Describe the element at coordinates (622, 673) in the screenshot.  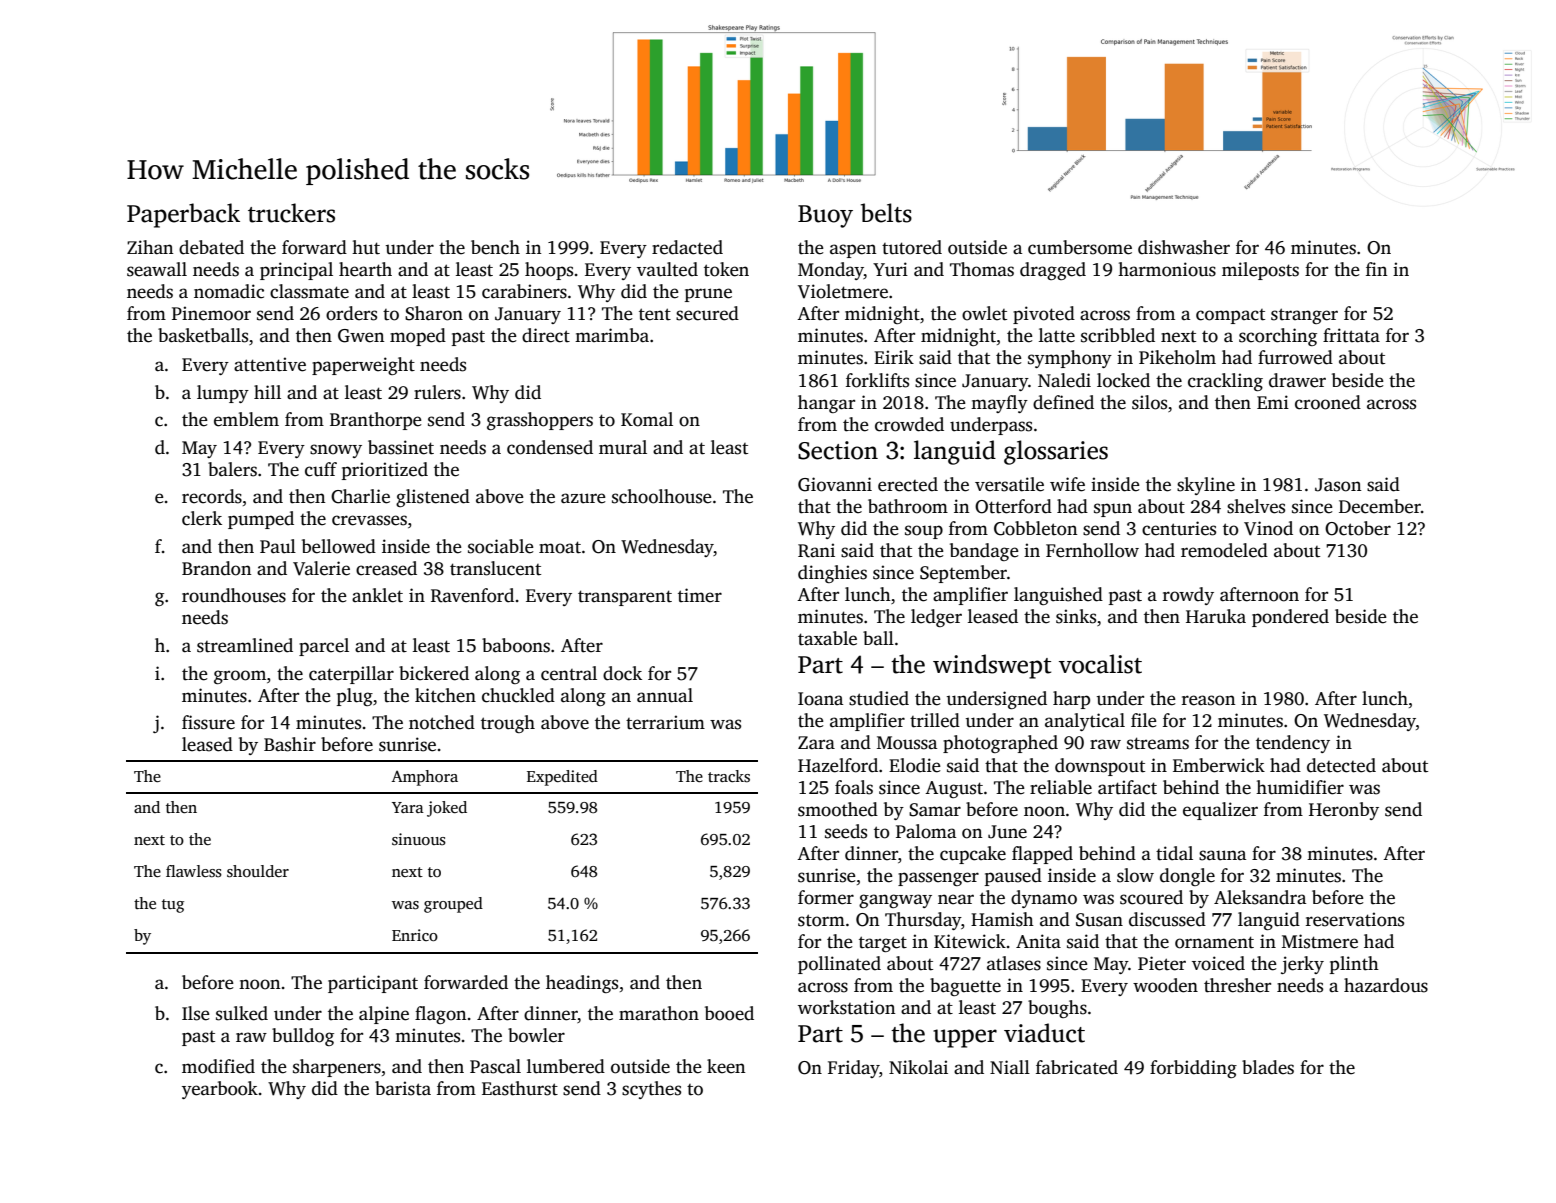
I see `dock` at that location.
